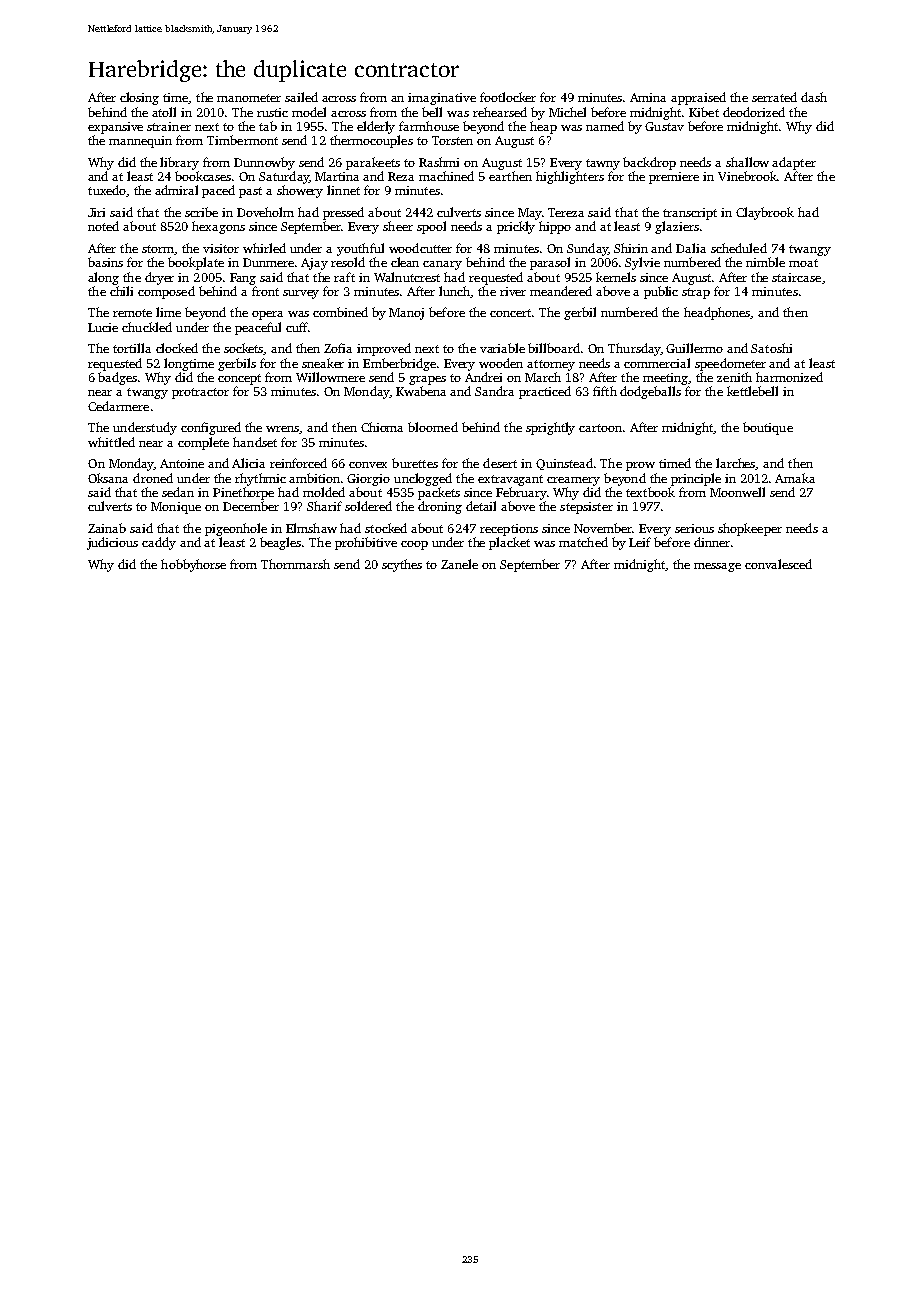 Image resolution: width=924 pixels, height=1308 pixels. I want to click on Dunnowby, so click(264, 163).
